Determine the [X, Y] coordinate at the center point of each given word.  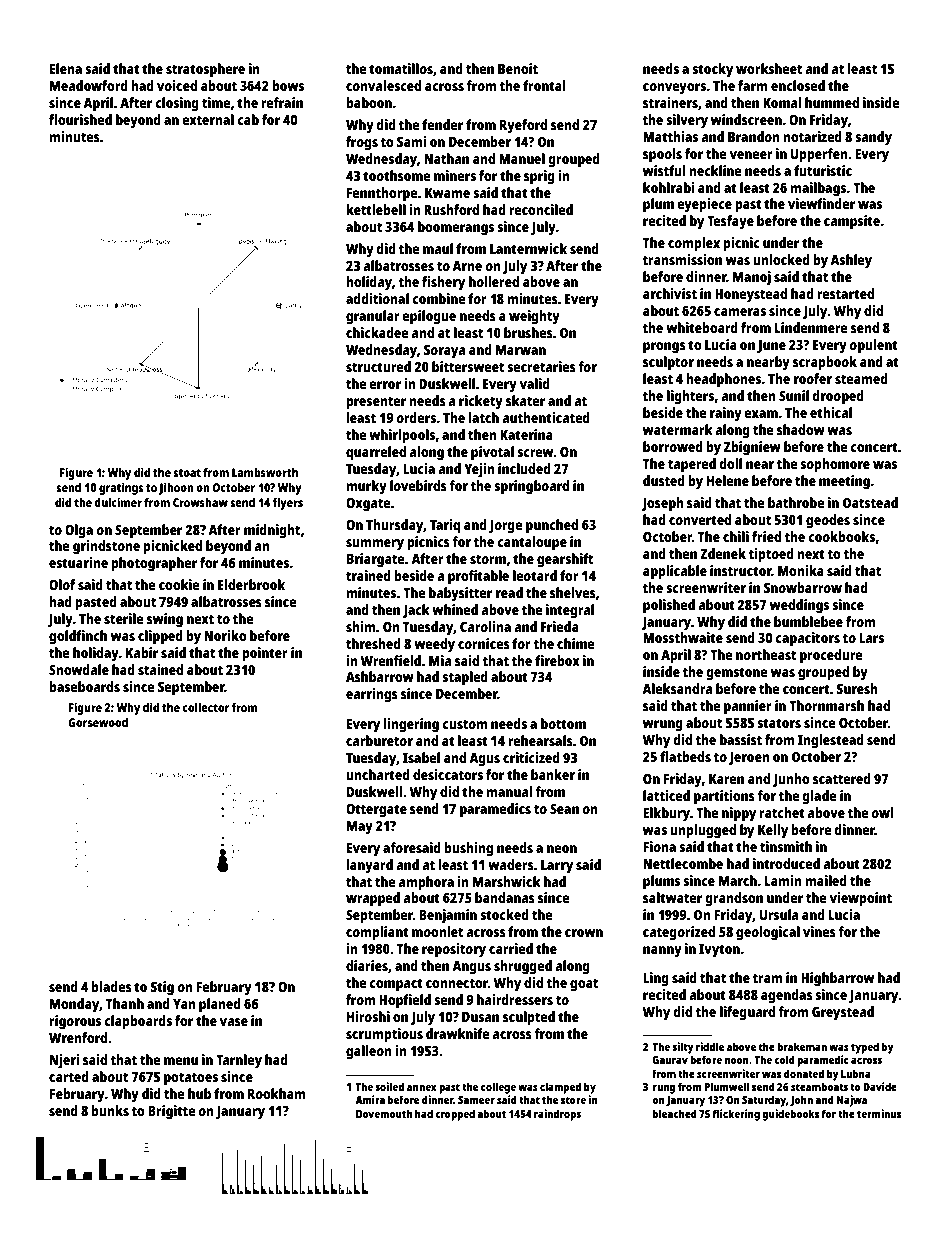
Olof [62, 584]
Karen [726, 779]
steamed [861, 378]
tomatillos [401, 68]
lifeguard [747, 1013]
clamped [560, 1088]
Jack [416, 611]
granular [373, 317]
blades [111, 986]
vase [234, 1022]
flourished [80, 119]
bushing [468, 849]
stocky [712, 70]
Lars [871, 638]
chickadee [377, 332]
